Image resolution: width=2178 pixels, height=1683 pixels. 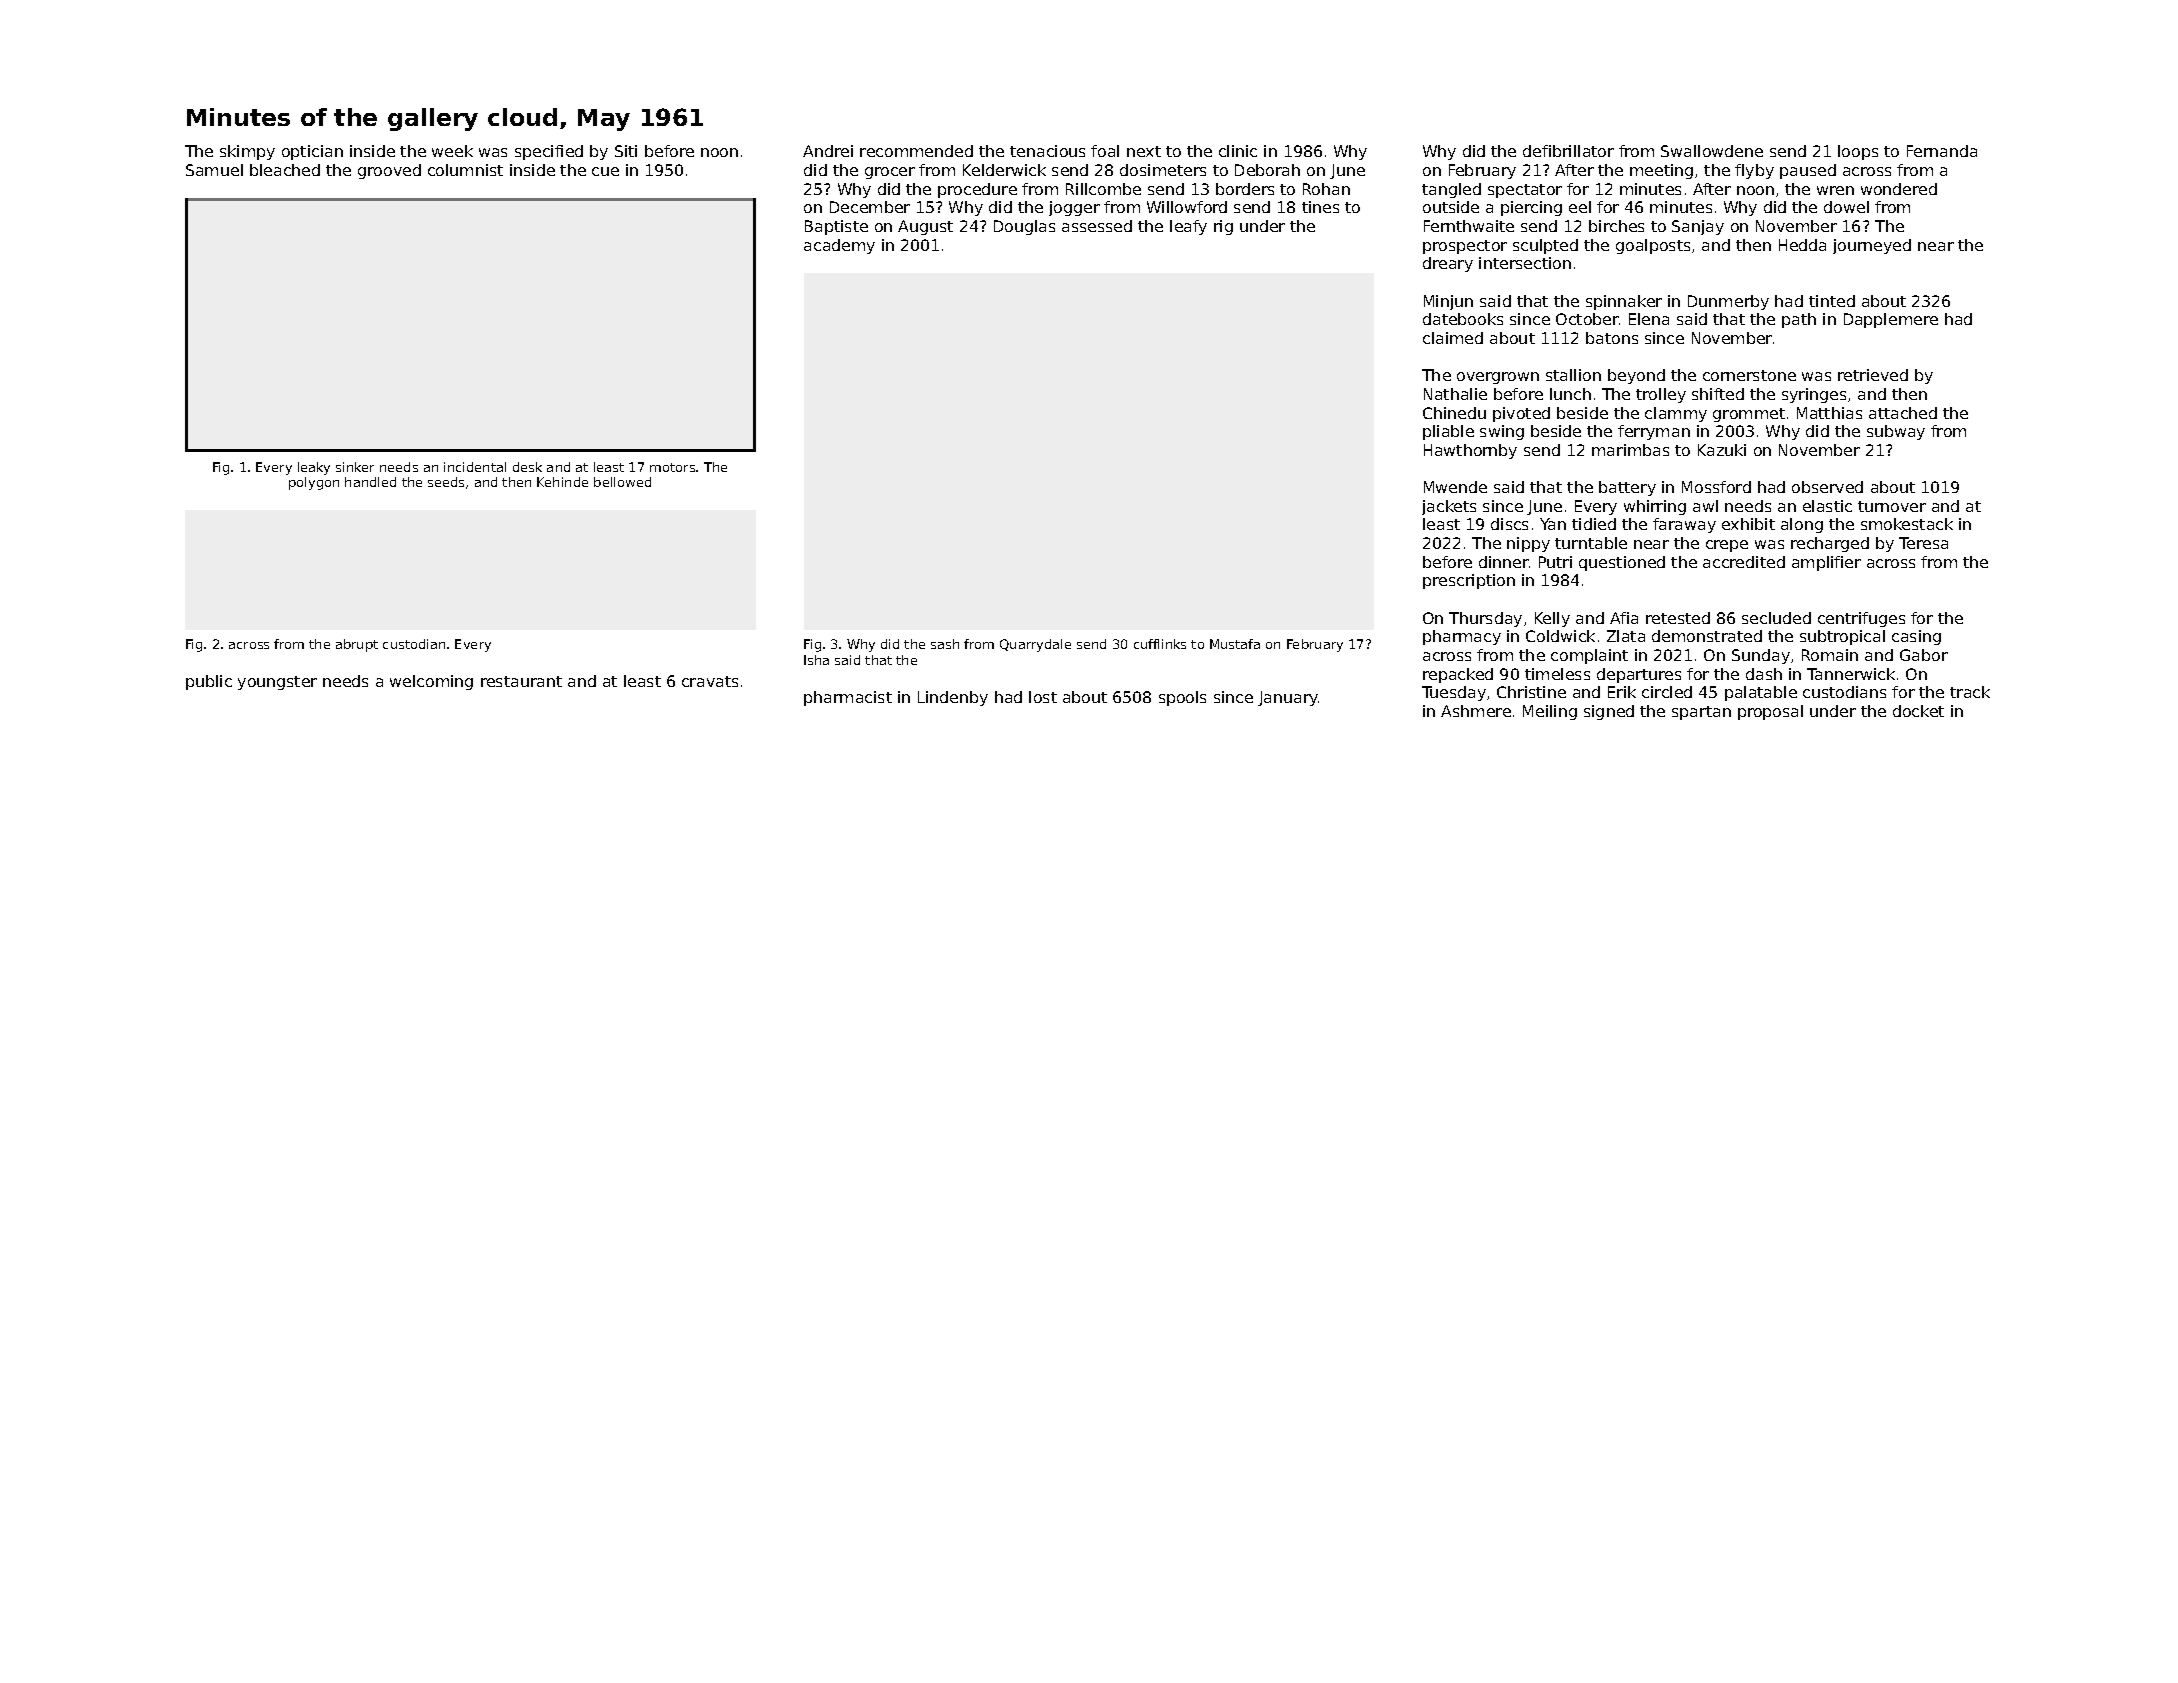 I want to click on Mwende, so click(x=1455, y=487).
